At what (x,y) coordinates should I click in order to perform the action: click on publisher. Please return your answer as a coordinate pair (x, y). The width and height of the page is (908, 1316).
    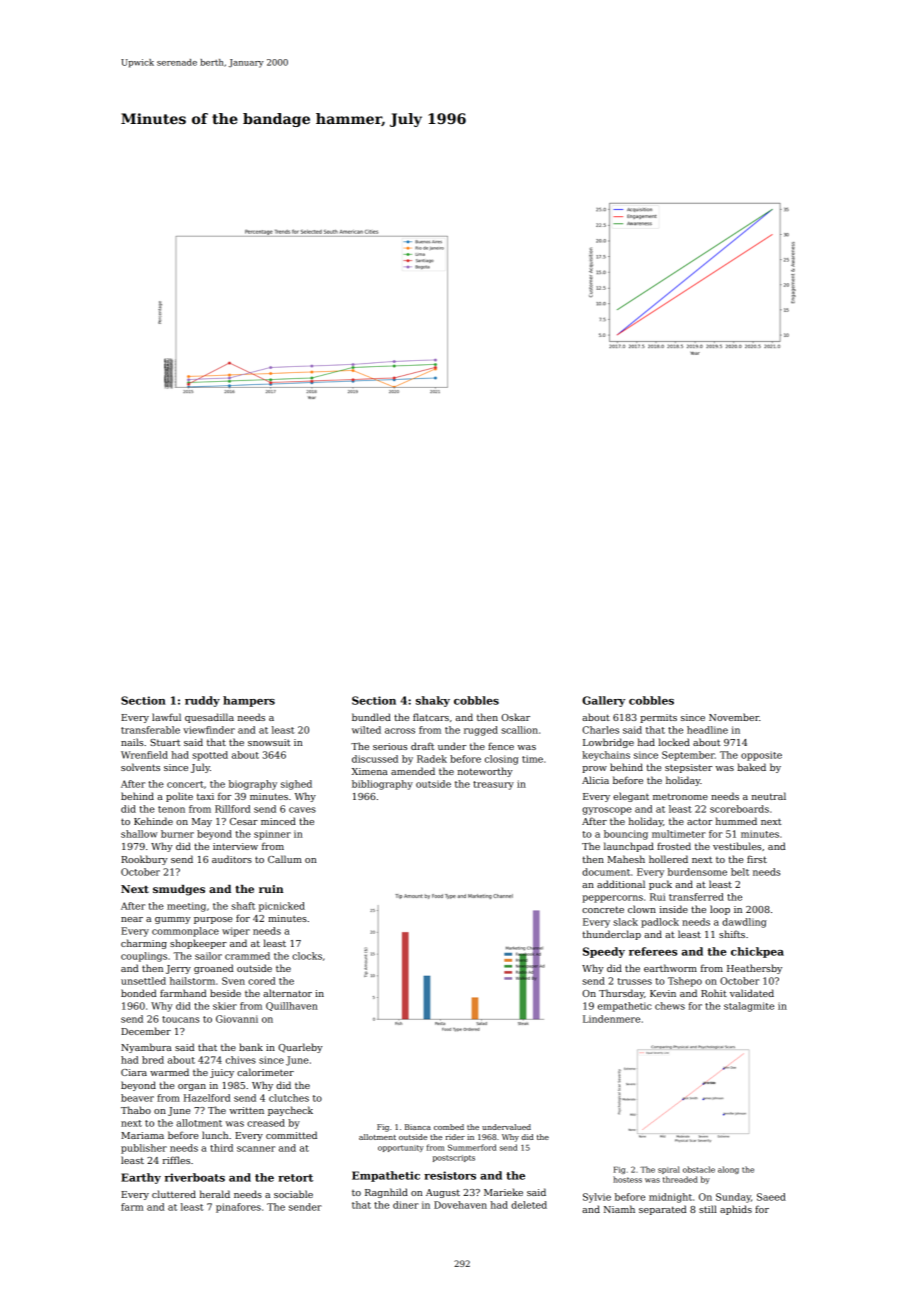
    Looking at the image, I should click on (144, 1149).
